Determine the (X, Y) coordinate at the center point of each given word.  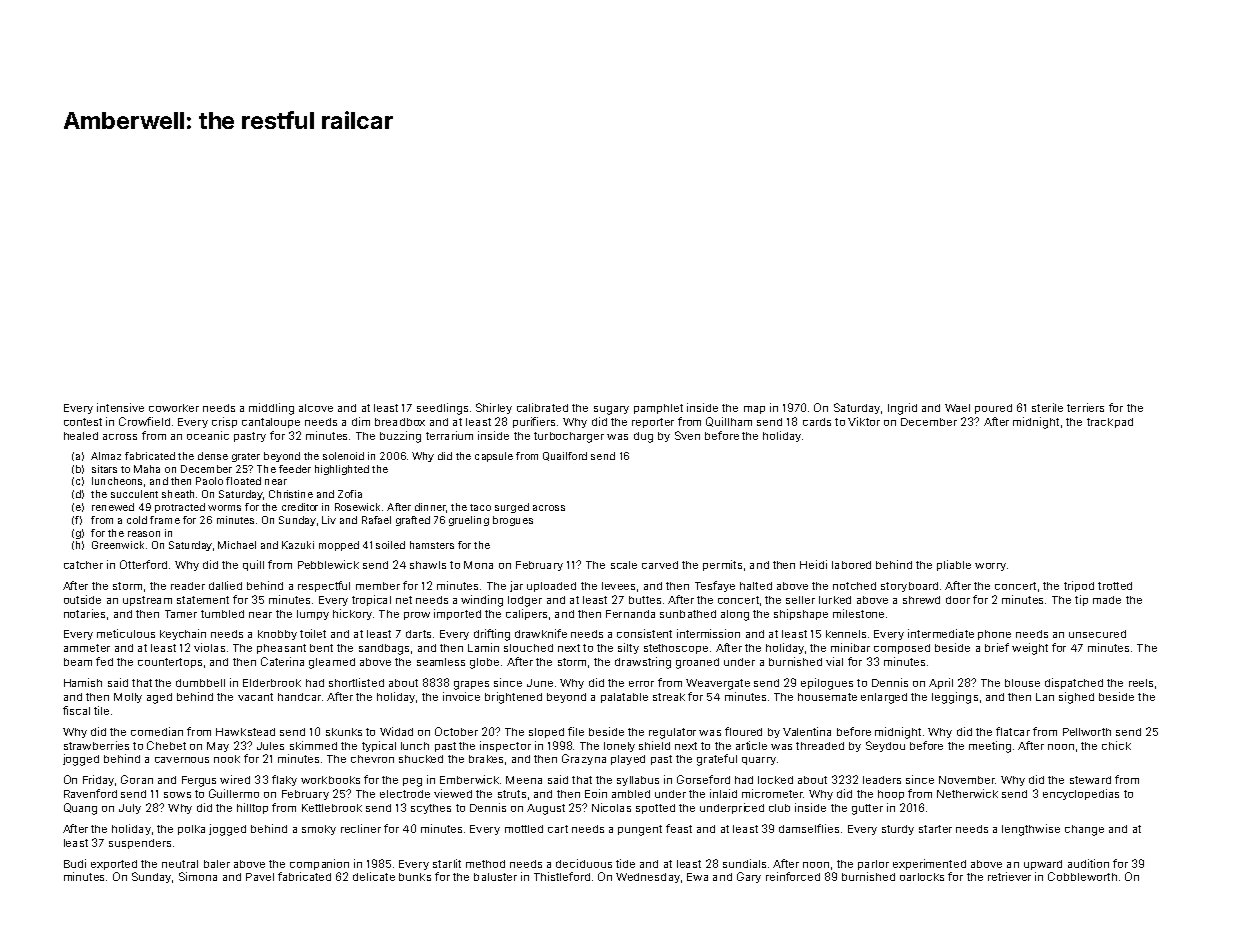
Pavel (260, 877)
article (751, 745)
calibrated (542, 407)
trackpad (1110, 423)
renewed (113, 507)
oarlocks (922, 877)
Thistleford (562, 876)
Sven (687, 435)
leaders (882, 780)
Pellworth (1087, 732)
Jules (270, 746)
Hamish (83, 682)
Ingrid (902, 409)
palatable (624, 698)
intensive (120, 407)
